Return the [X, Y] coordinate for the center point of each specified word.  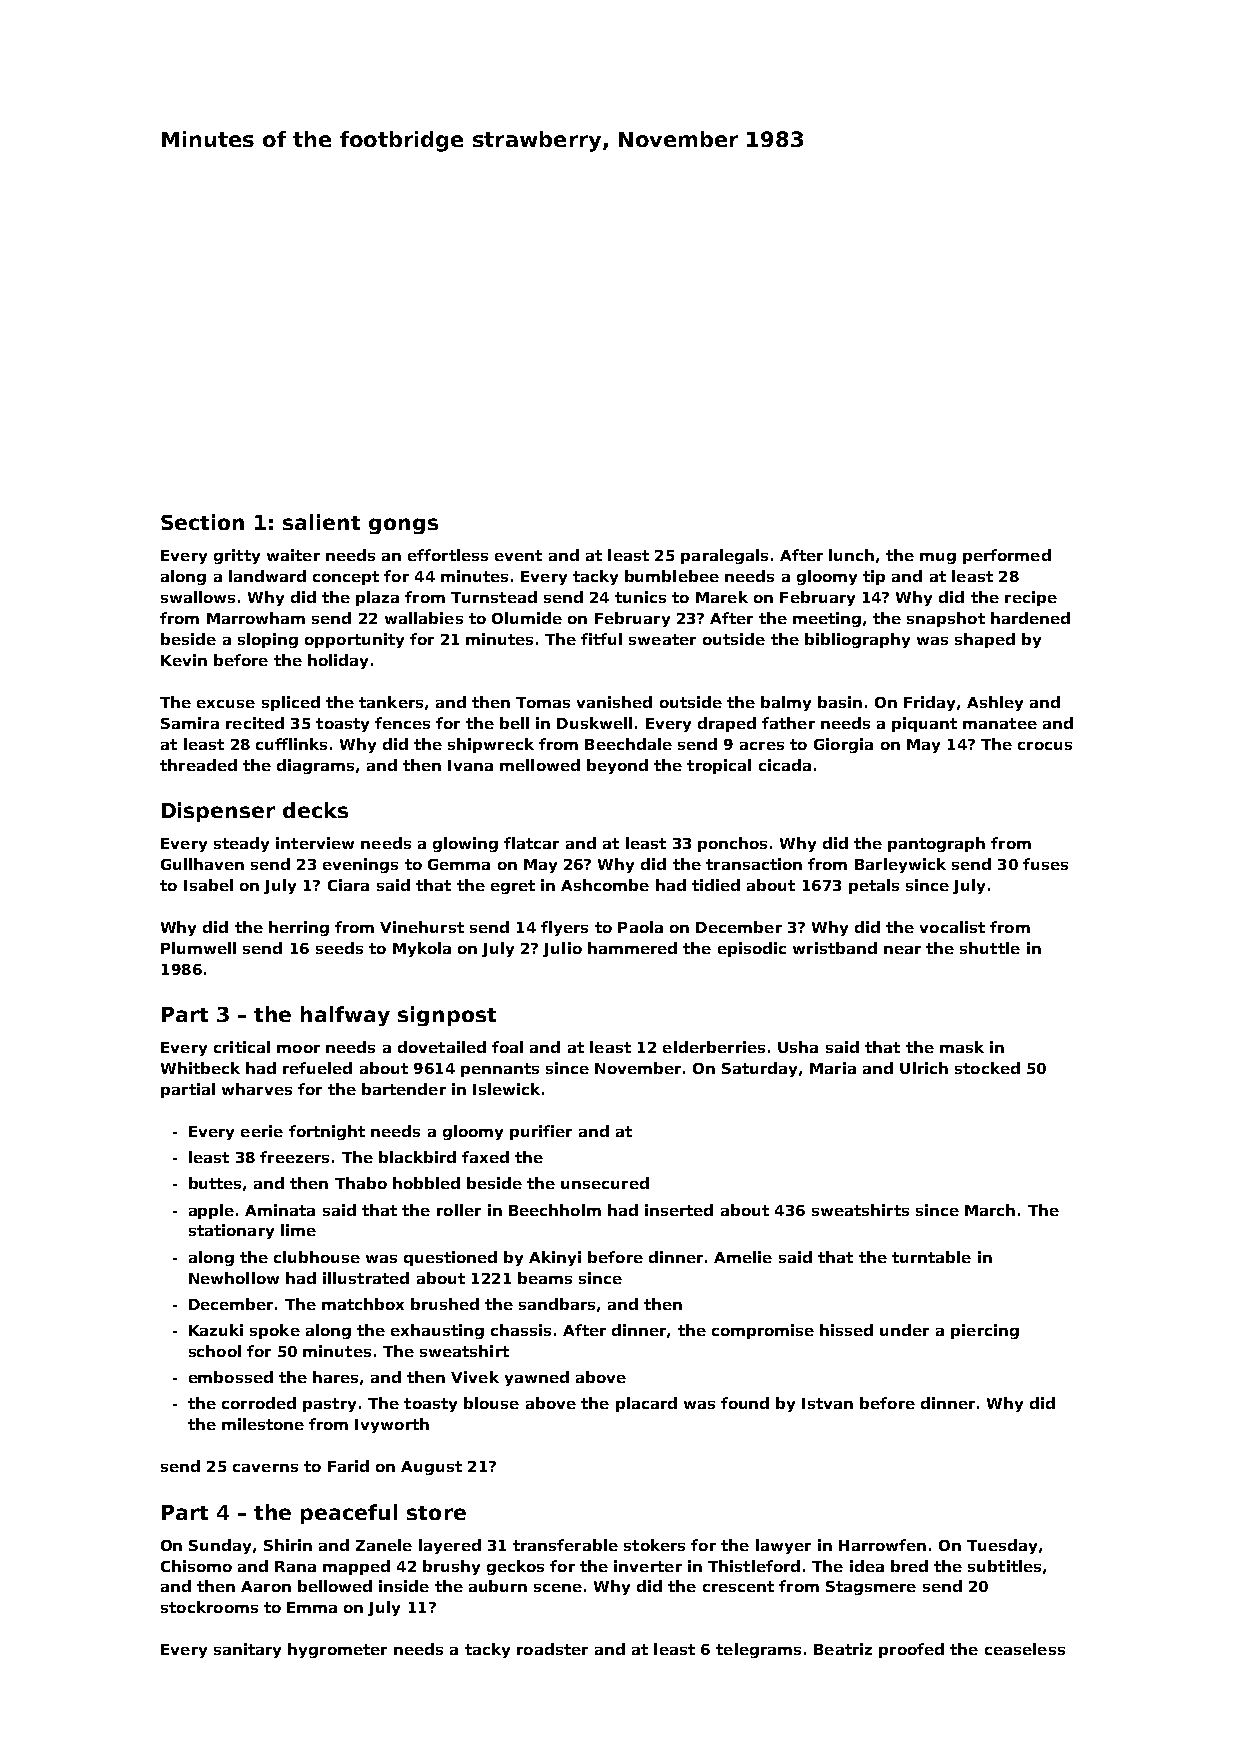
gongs [403, 526]
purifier [541, 1132]
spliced [291, 703]
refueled [317, 1068]
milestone [263, 1424]
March [990, 1210]
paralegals [724, 556]
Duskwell [594, 723]
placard [646, 1404]
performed [1007, 556]
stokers [654, 1545]
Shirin [288, 1545]
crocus [1045, 746]
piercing [985, 1331]
